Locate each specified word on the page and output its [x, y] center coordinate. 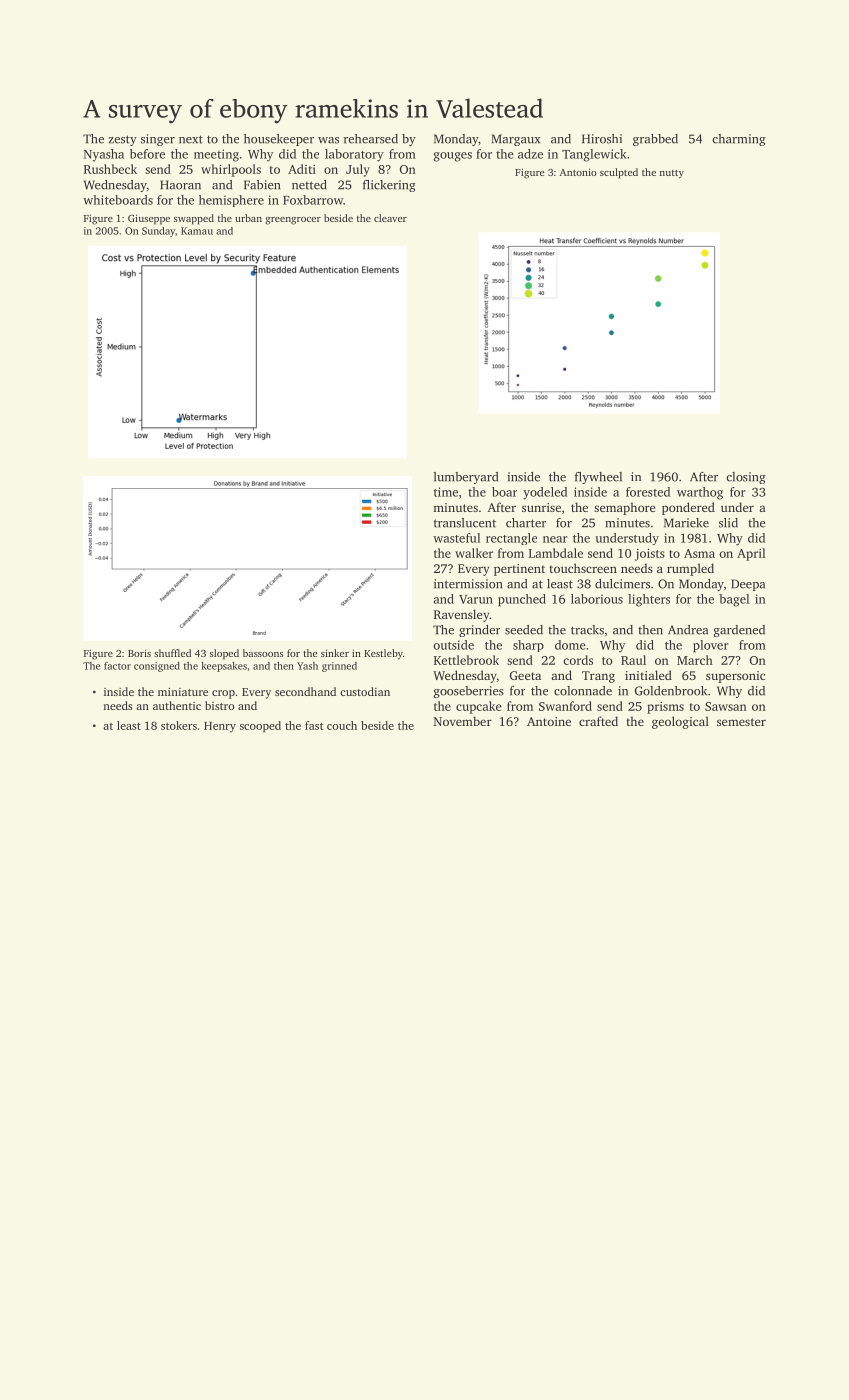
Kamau [197, 231]
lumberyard [466, 478]
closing [746, 478]
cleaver [390, 218]
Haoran [180, 185]
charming [739, 140]
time [446, 492]
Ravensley [462, 615]
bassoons [263, 653]
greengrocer [293, 221]
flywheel [598, 478]
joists [650, 555]
